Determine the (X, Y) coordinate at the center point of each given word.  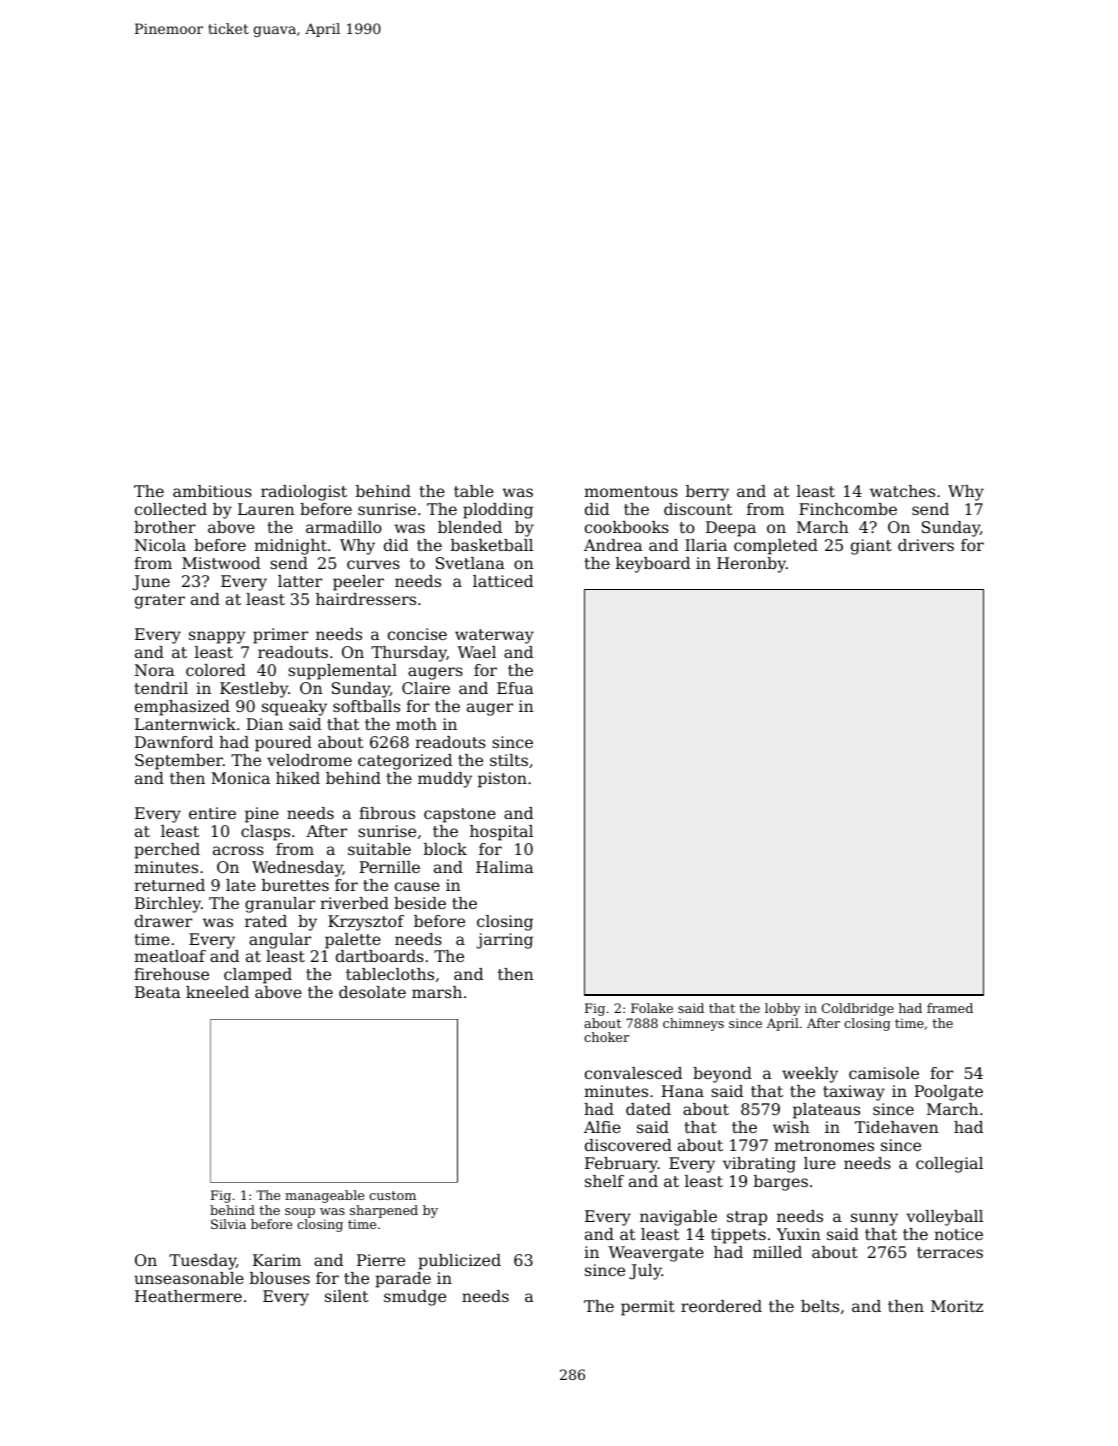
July (645, 1272)
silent (346, 1296)
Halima (505, 867)
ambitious (212, 491)
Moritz (957, 1306)
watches (902, 491)
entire (212, 813)
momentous (631, 491)
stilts (509, 760)
